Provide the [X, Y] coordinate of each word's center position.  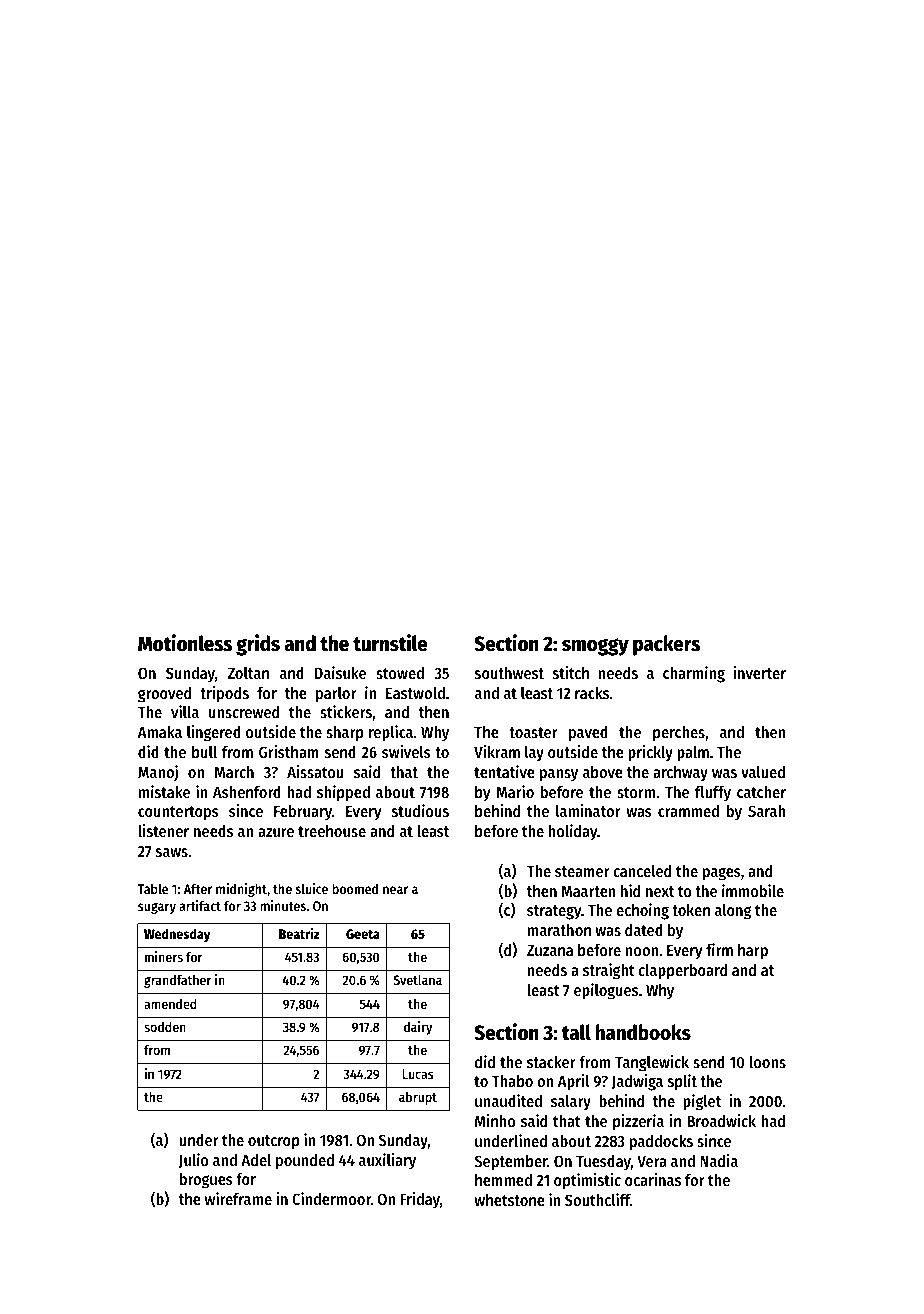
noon [642, 951]
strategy [554, 912]
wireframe [238, 1198]
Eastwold [415, 693]
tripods [224, 694]
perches [679, 734]
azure [276, 832]
